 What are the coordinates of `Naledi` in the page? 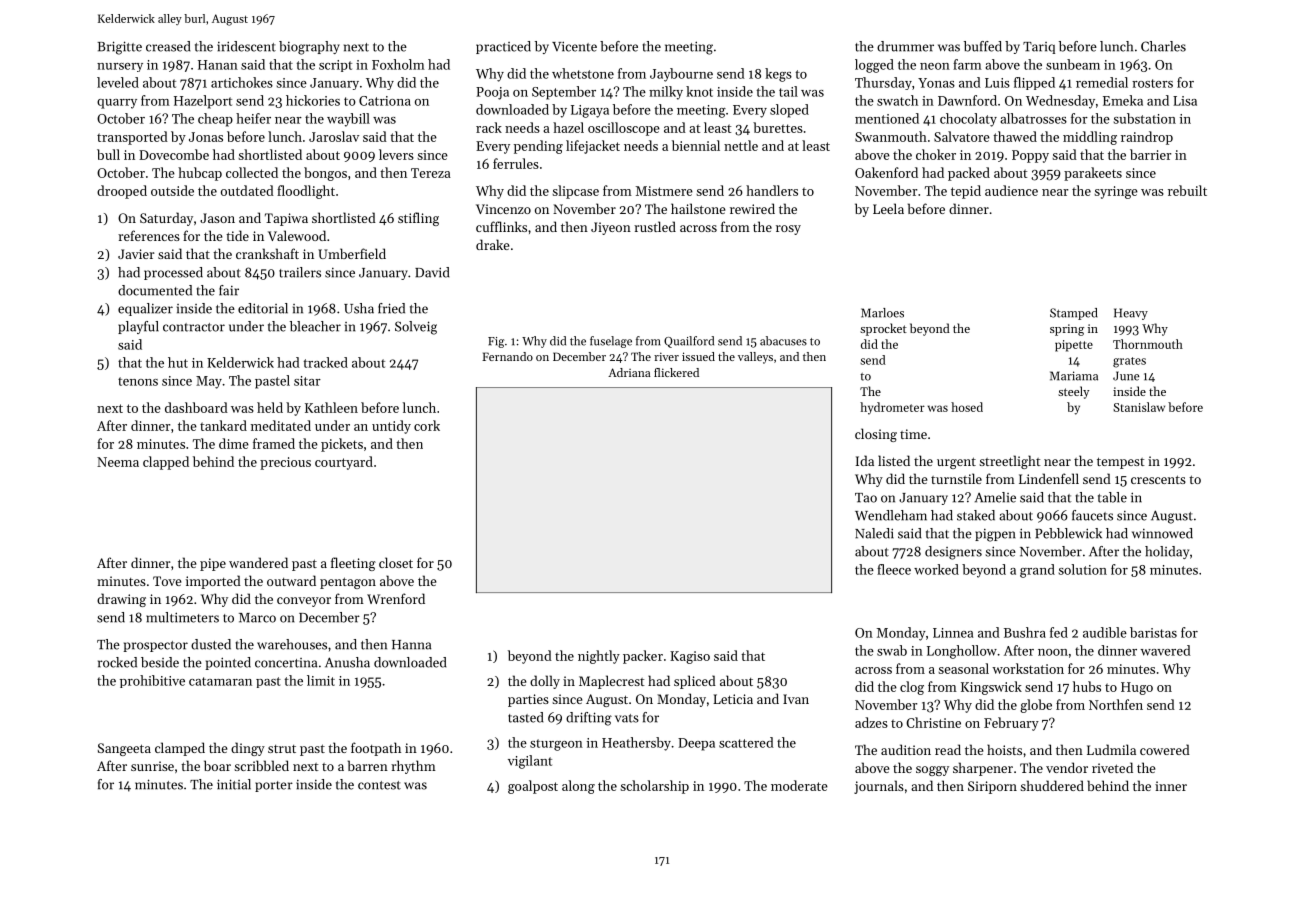 It's located at (874, 533).
